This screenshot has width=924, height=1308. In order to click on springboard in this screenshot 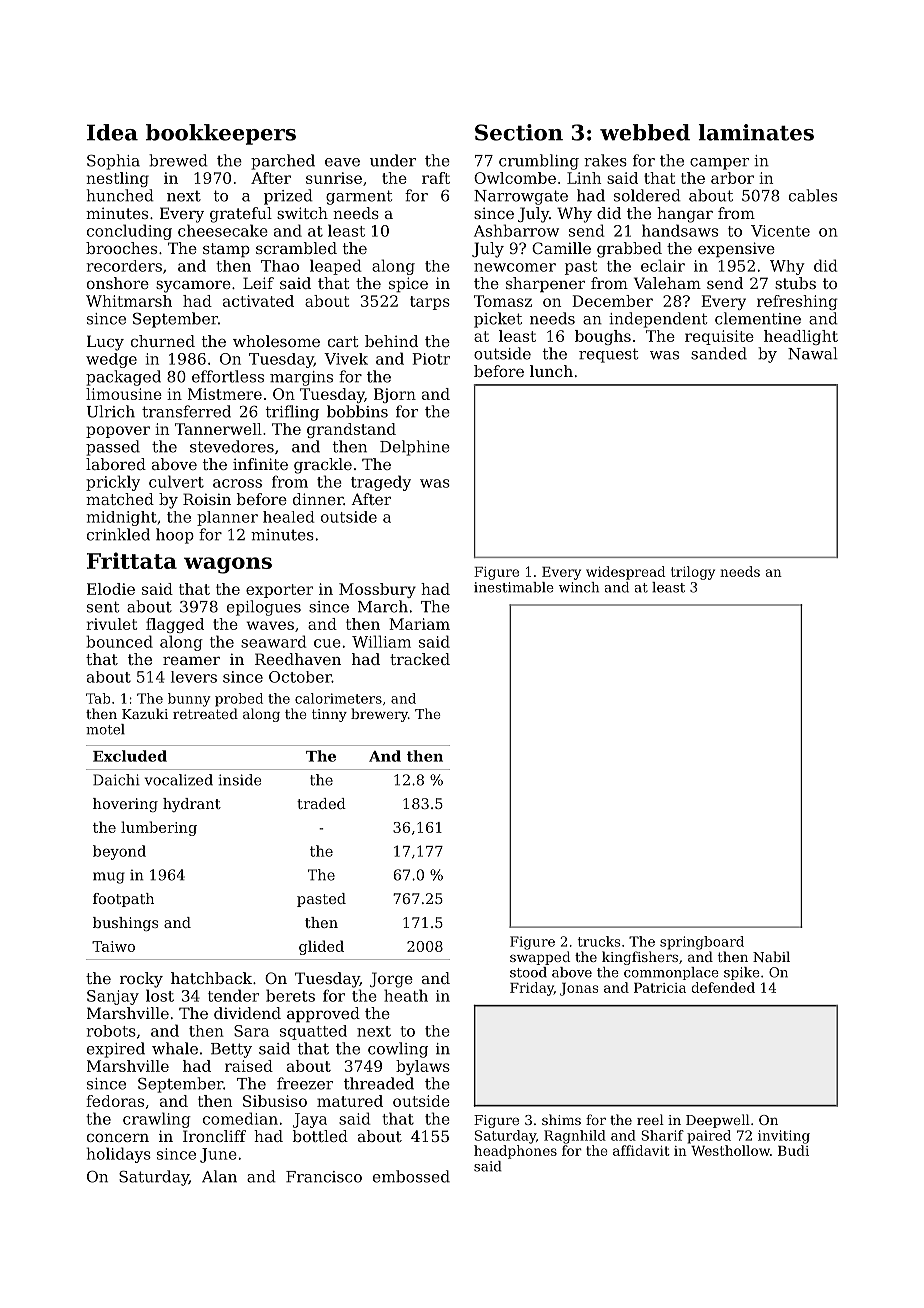, I will do `click(702, 943)`.
